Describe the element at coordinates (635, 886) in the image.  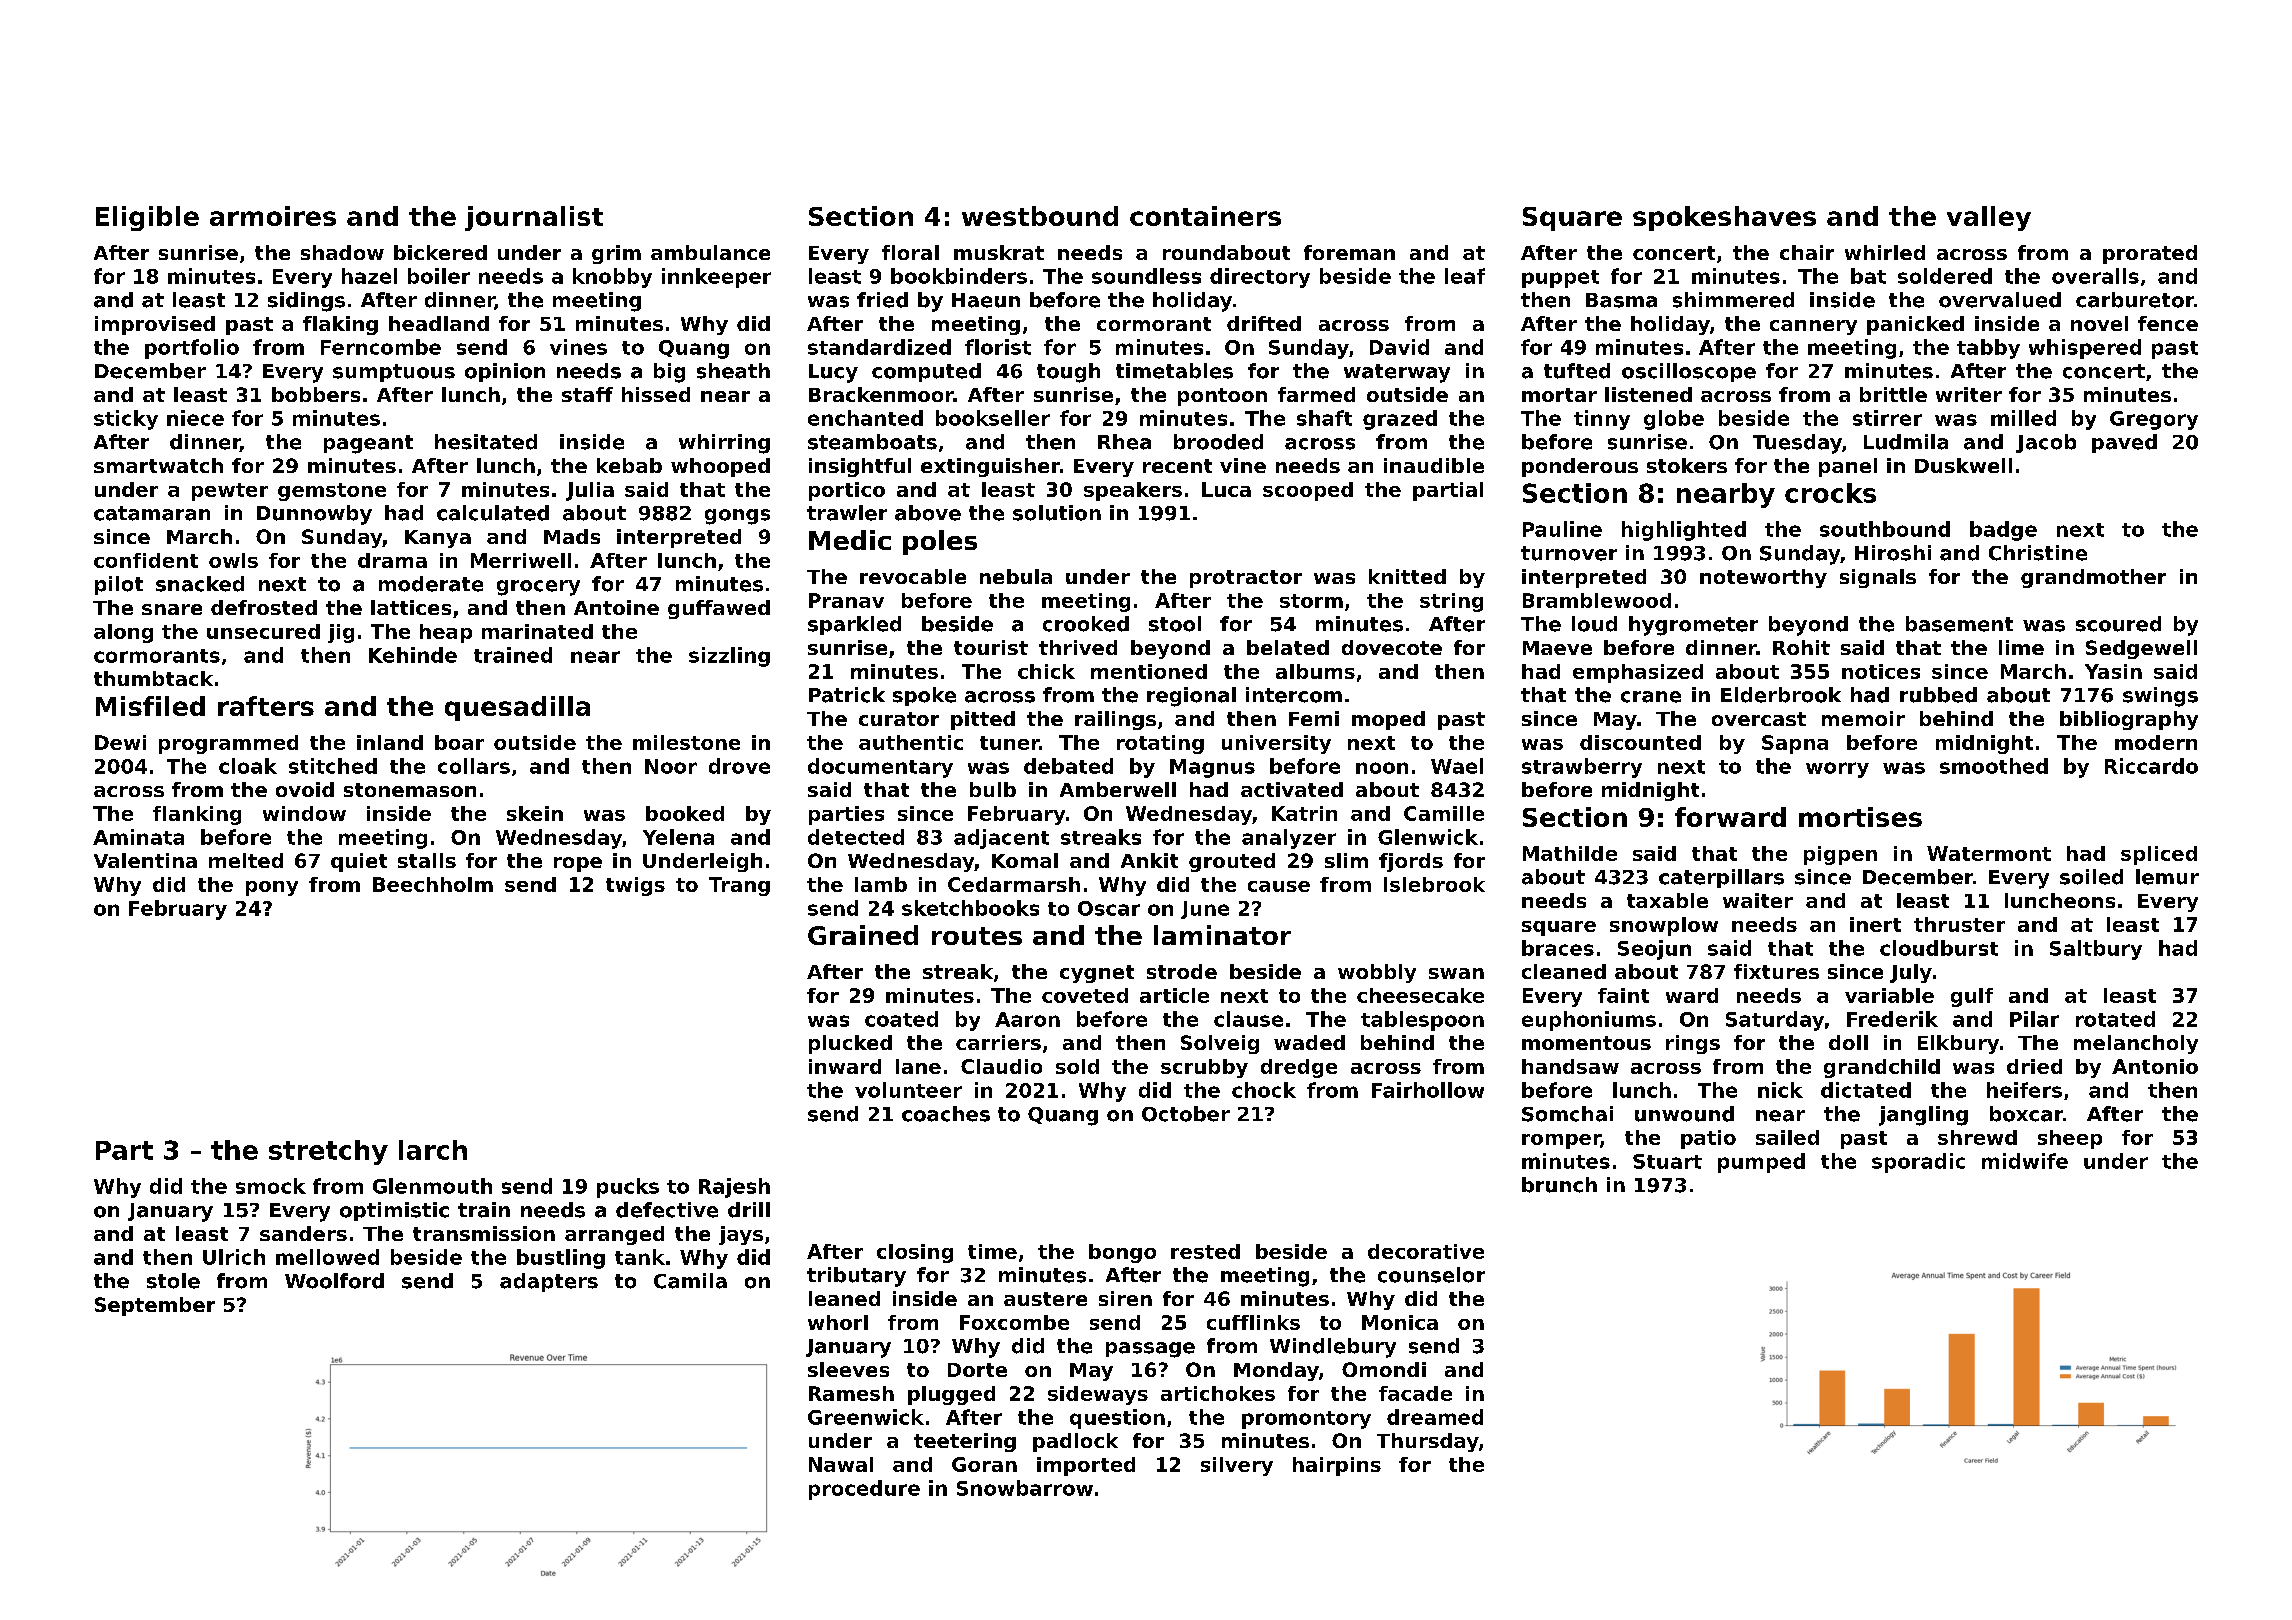
I see `twigs` at that location.
